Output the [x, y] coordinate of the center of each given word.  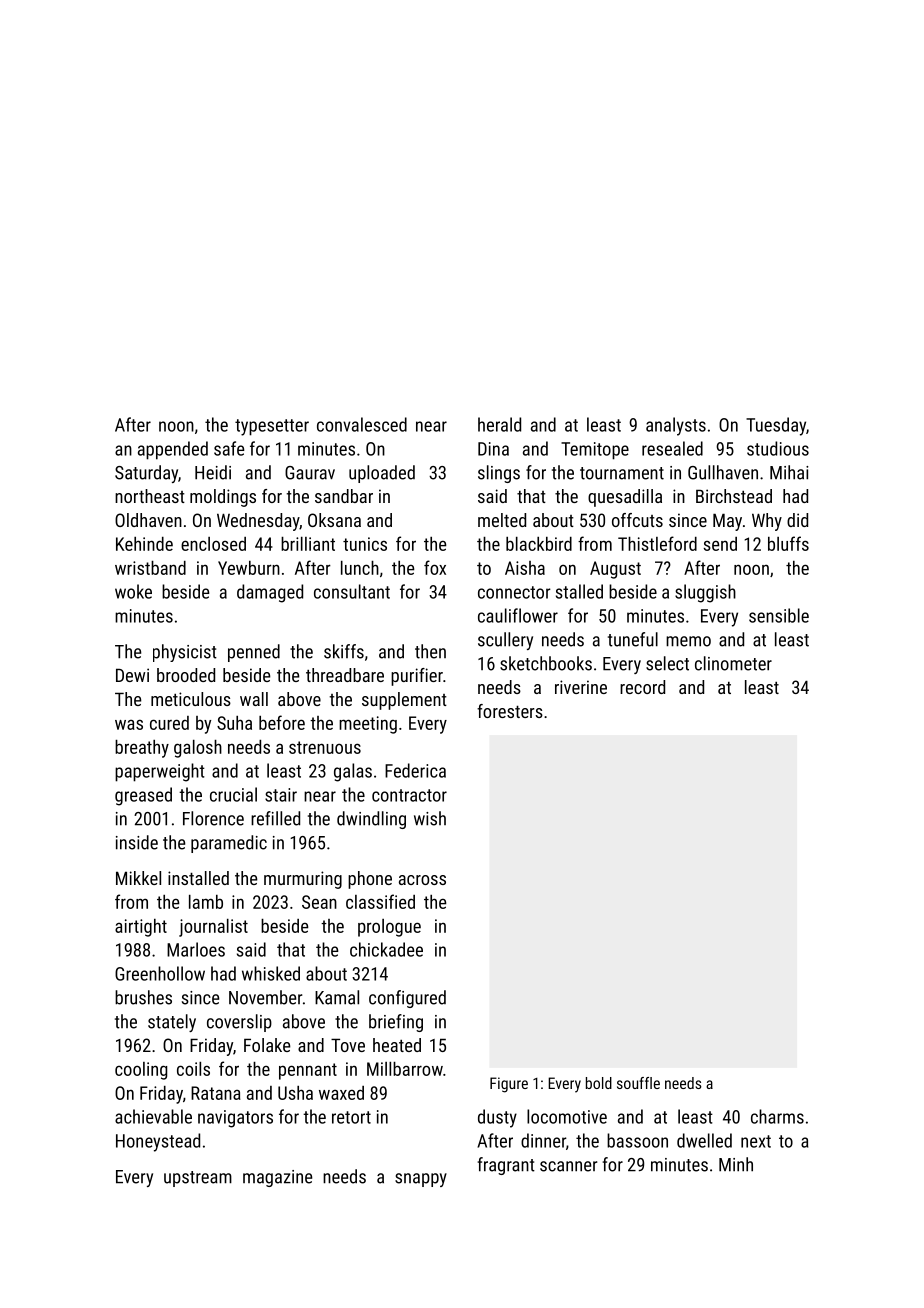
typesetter [272, 427]
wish [430, 818]
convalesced [362, 424]
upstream [198, 1179]
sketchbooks [546, 663]
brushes [143, 997]
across [422, 880]
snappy [421, 1180]
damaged [270, 593]
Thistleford [657, 543]
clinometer [733, 663]
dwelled [704, 1140]
